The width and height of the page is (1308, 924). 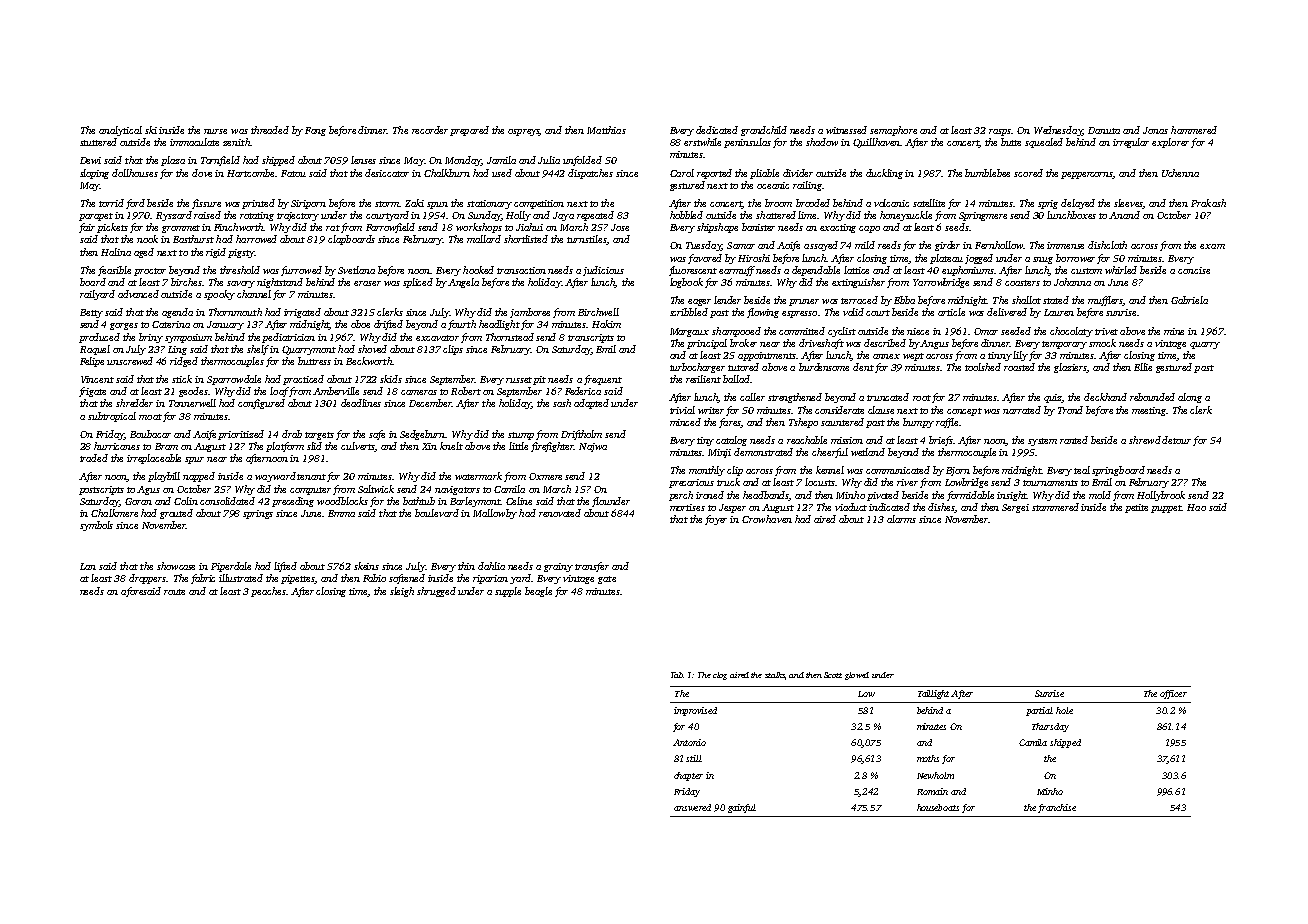 I want to click on still, so click(x=694, y=758).
